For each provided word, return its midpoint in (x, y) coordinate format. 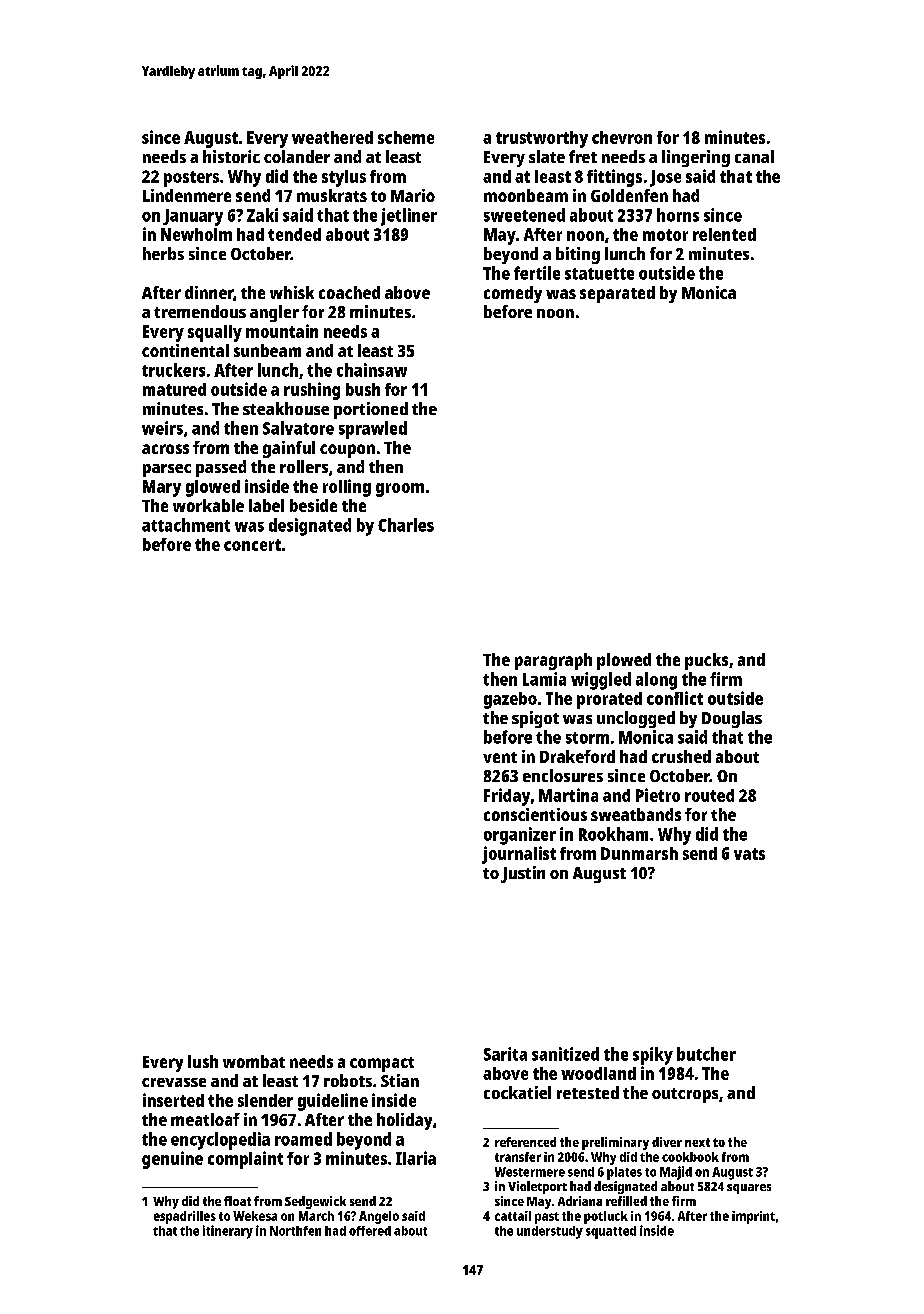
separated (617, 294)
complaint (245, 1160)
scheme (406, 137)
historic (231, 156)
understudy (550, 1232)
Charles (406, 525)
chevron (622, 137)
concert (252, 545)
